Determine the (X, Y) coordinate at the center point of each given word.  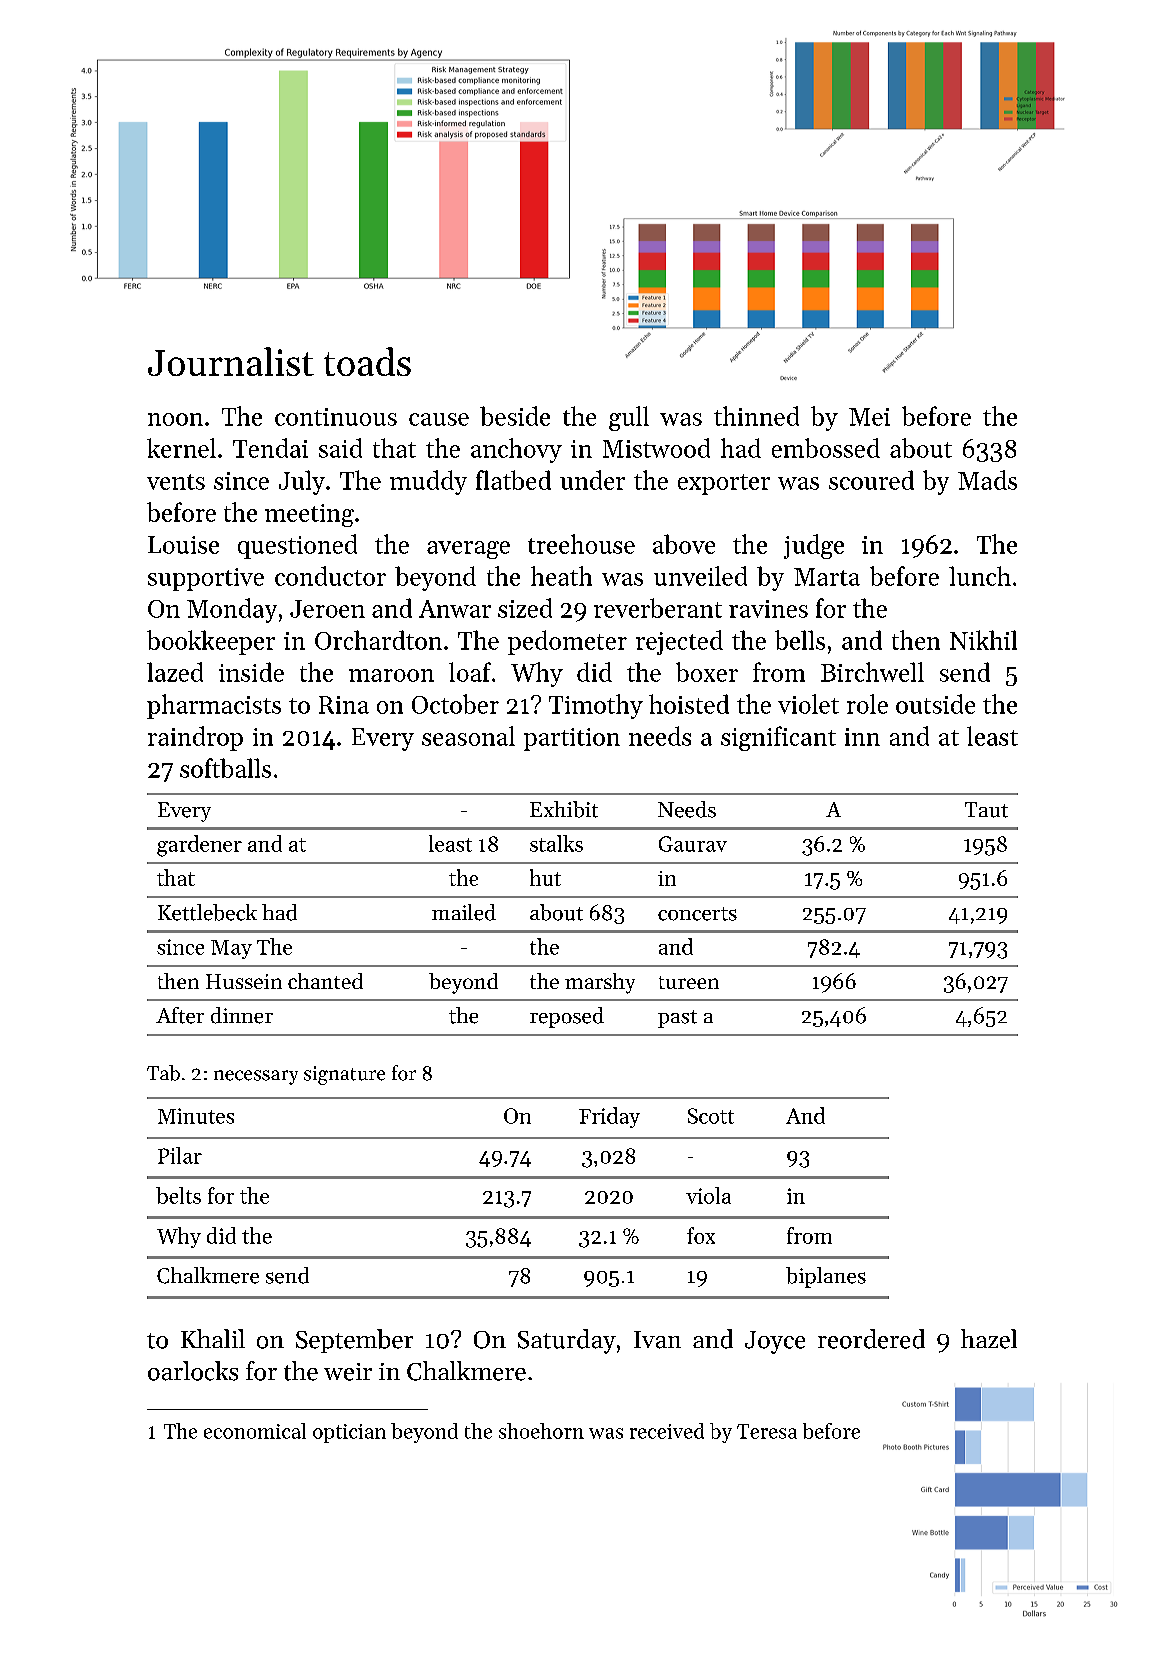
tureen (689, 982)
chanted (325, 981)
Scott (711, 1116)
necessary (256, 1077)
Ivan (657, 1340)
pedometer (567, 642)
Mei (869, 417)
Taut (986, 810)
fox (701, 1235)
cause (439, 419)
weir (348, 1372)
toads (367, 361)
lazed (175, 672)
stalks (556, 843)
